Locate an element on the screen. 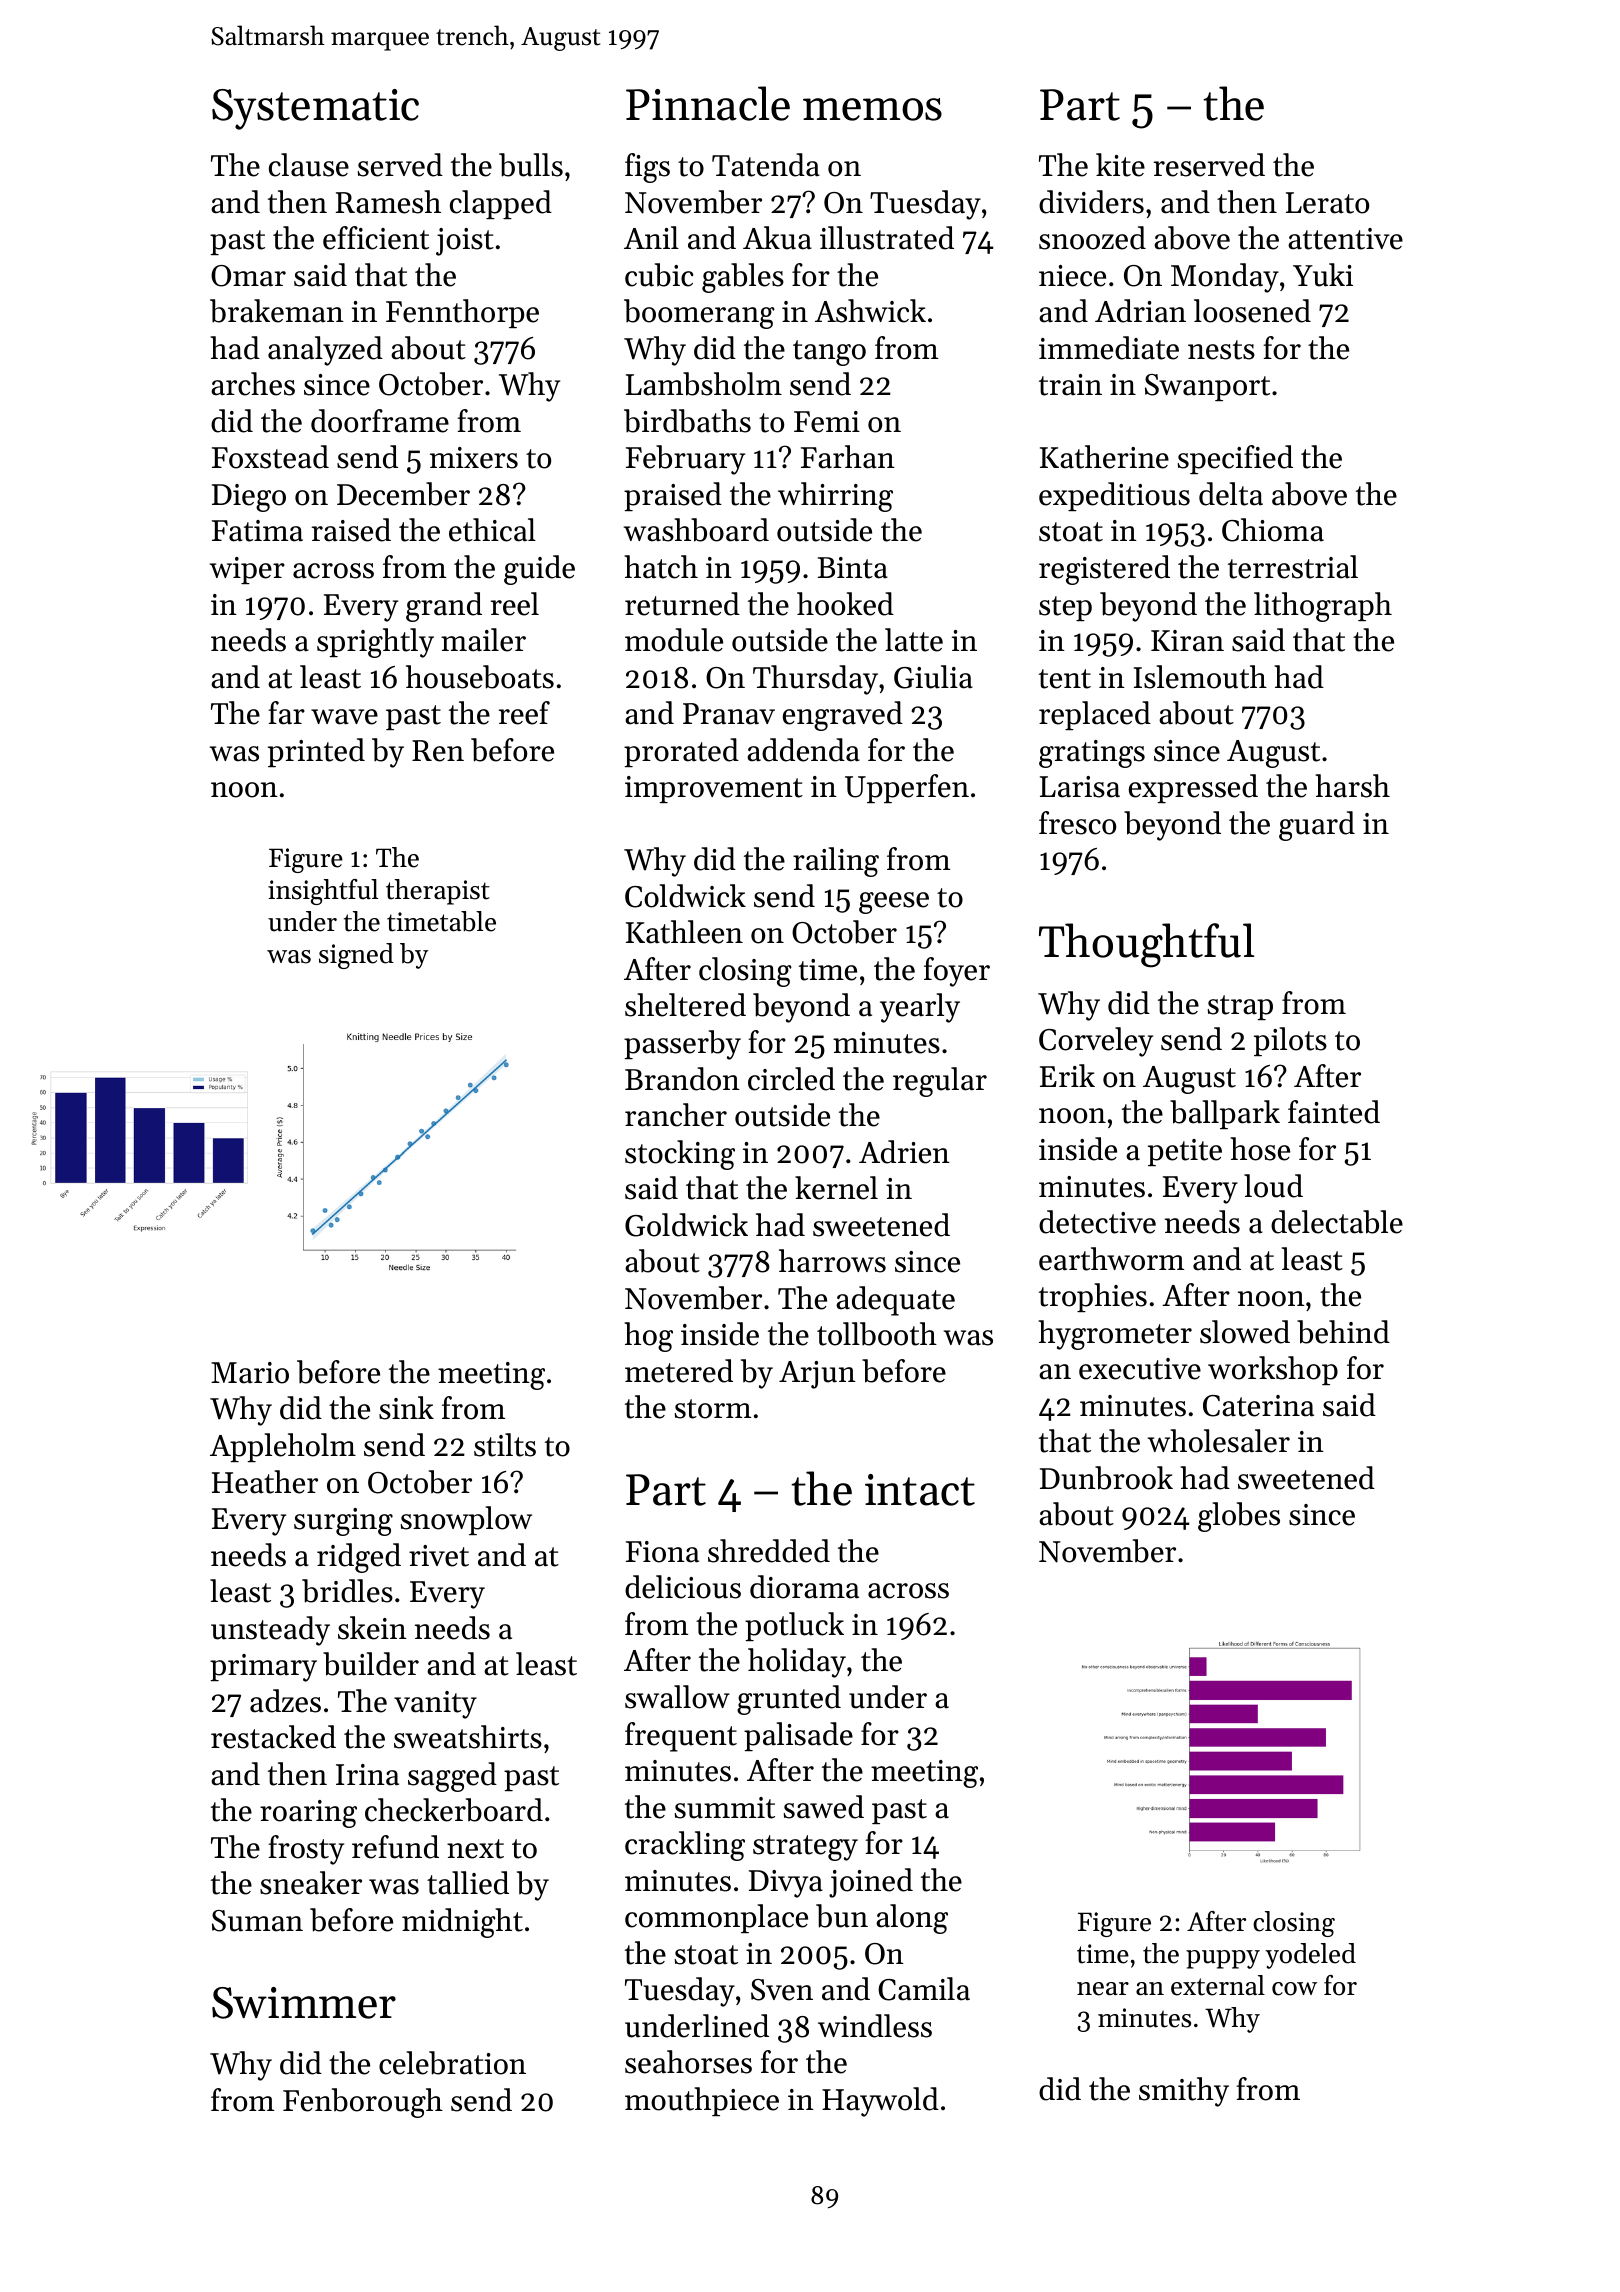 This screenshot has width=1620, height=2292. seahorses is located at coordinates (688, 2062).
